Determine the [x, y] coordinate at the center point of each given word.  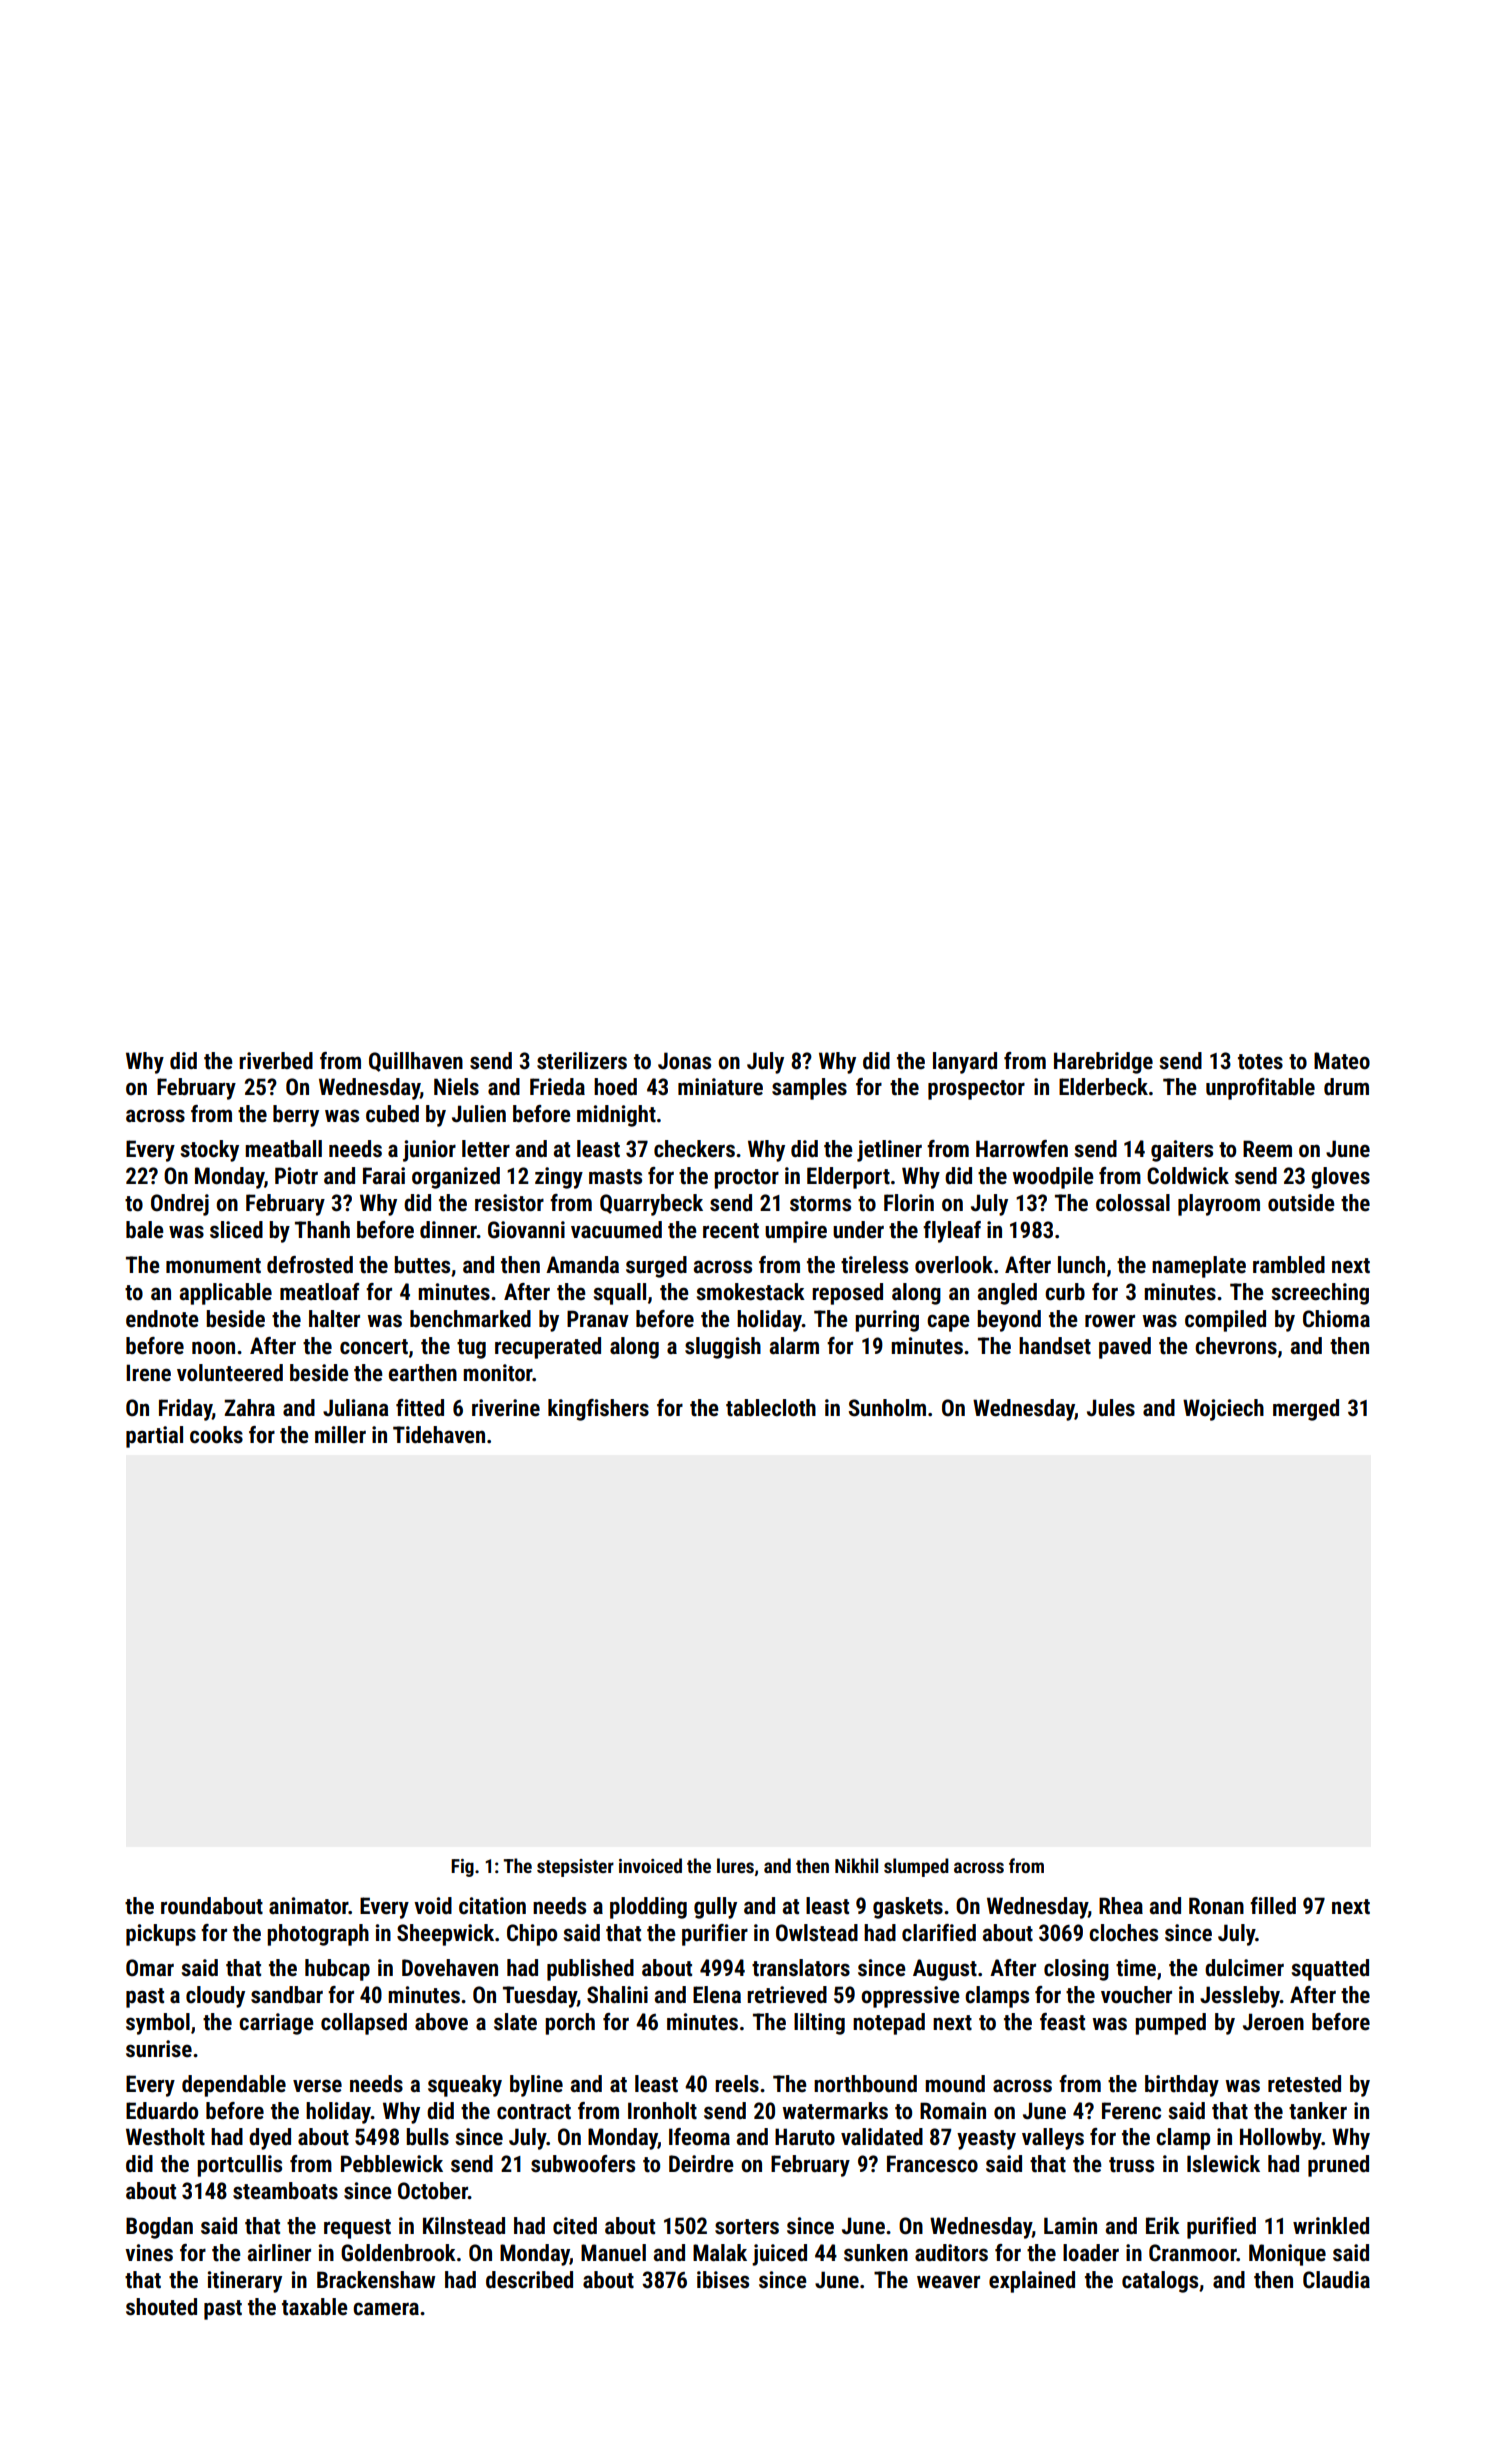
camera [386, 2309]
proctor [746, 1179]
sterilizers [582, 1061]
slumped [916, 1867]
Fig [462, 1868]
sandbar [287, 1995]
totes [1260, 1062]
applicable [225, 1294]
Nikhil [856, 1865]
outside [1301, 1203]
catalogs [1160, 2282]
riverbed [276, 1061]
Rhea [1121, 1906]
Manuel [613, 2253]
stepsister [575, 1868]
